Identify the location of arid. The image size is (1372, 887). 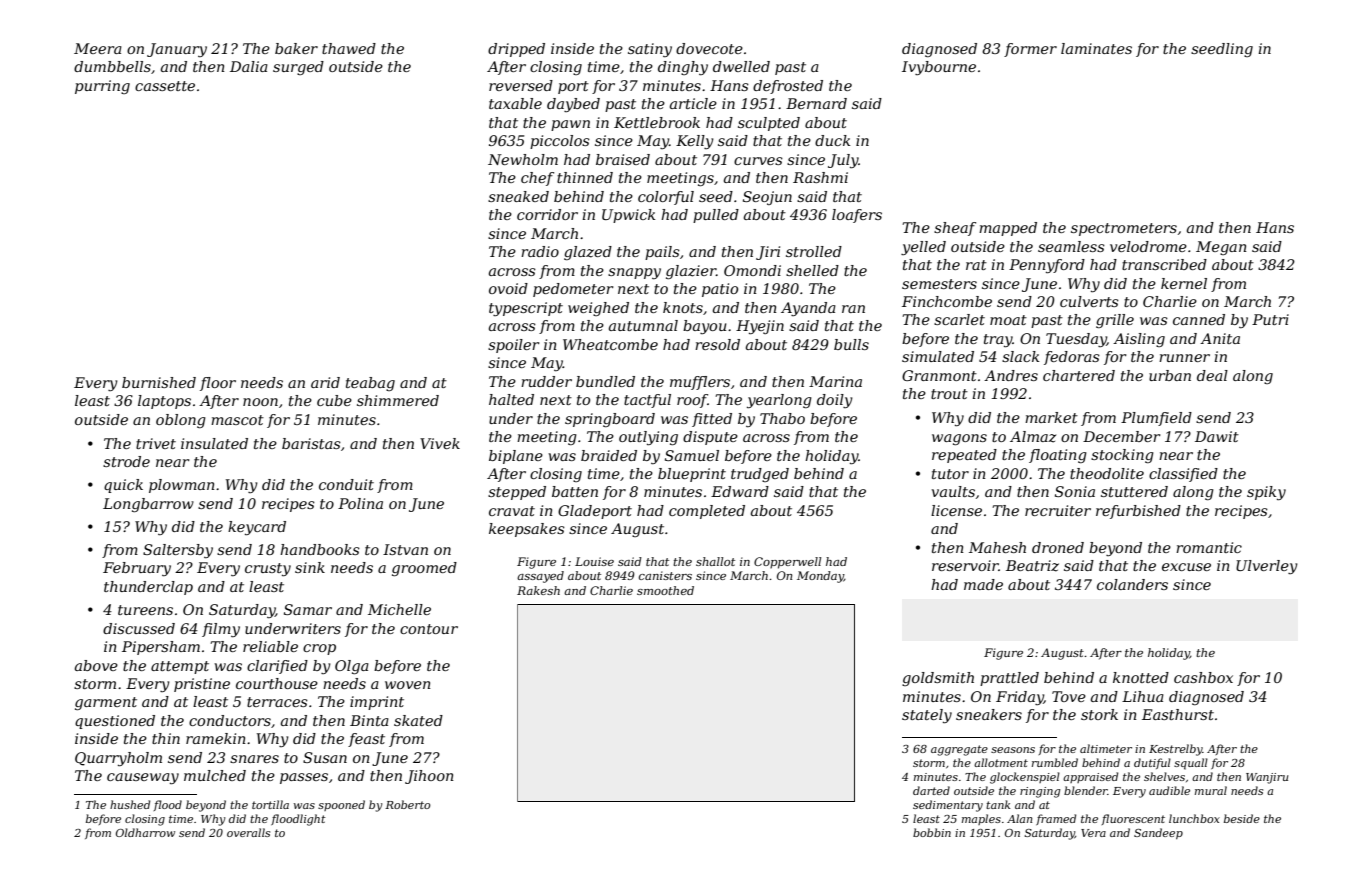
(325, 382).
